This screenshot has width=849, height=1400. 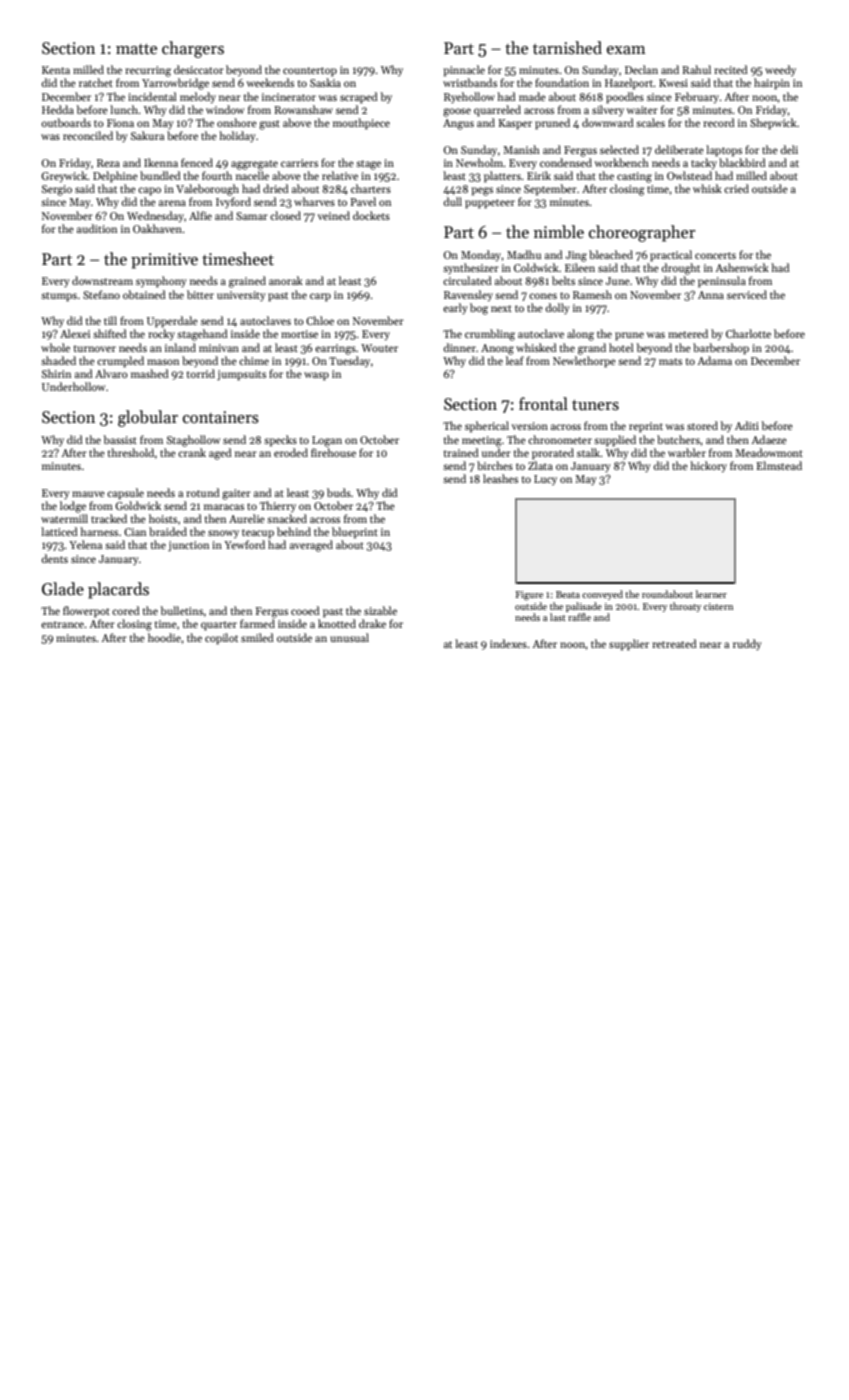 What do you see at coordinates (748, 333) in the screenshot?
I see `Charlotte` at bounding box center [748, 333].
